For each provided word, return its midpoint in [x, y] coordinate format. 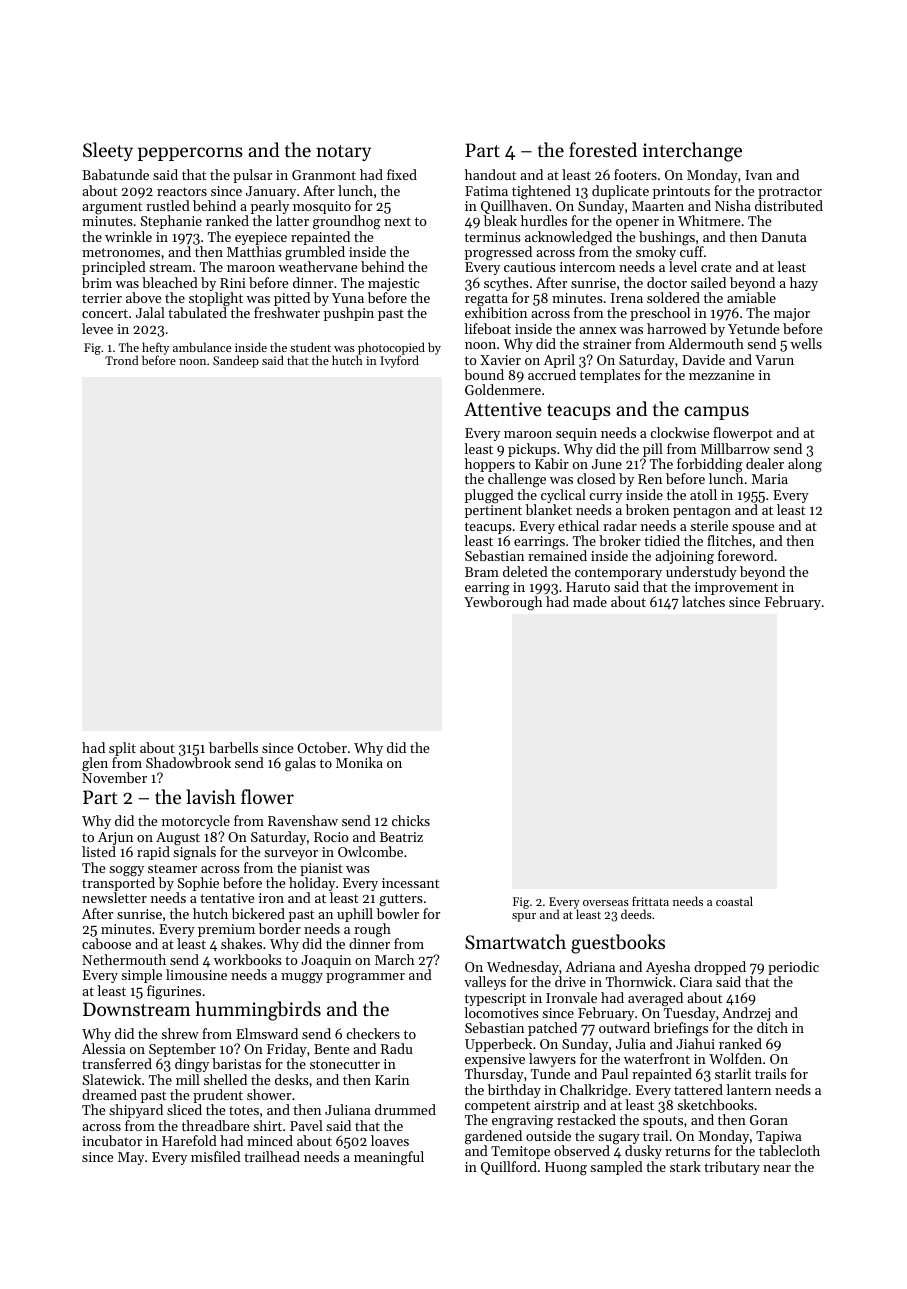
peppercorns [190, 154]
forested [603, 149]
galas [300, 764]
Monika [359, 762]
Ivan [758, 175]
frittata [650, 901]
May [131, 1158]
